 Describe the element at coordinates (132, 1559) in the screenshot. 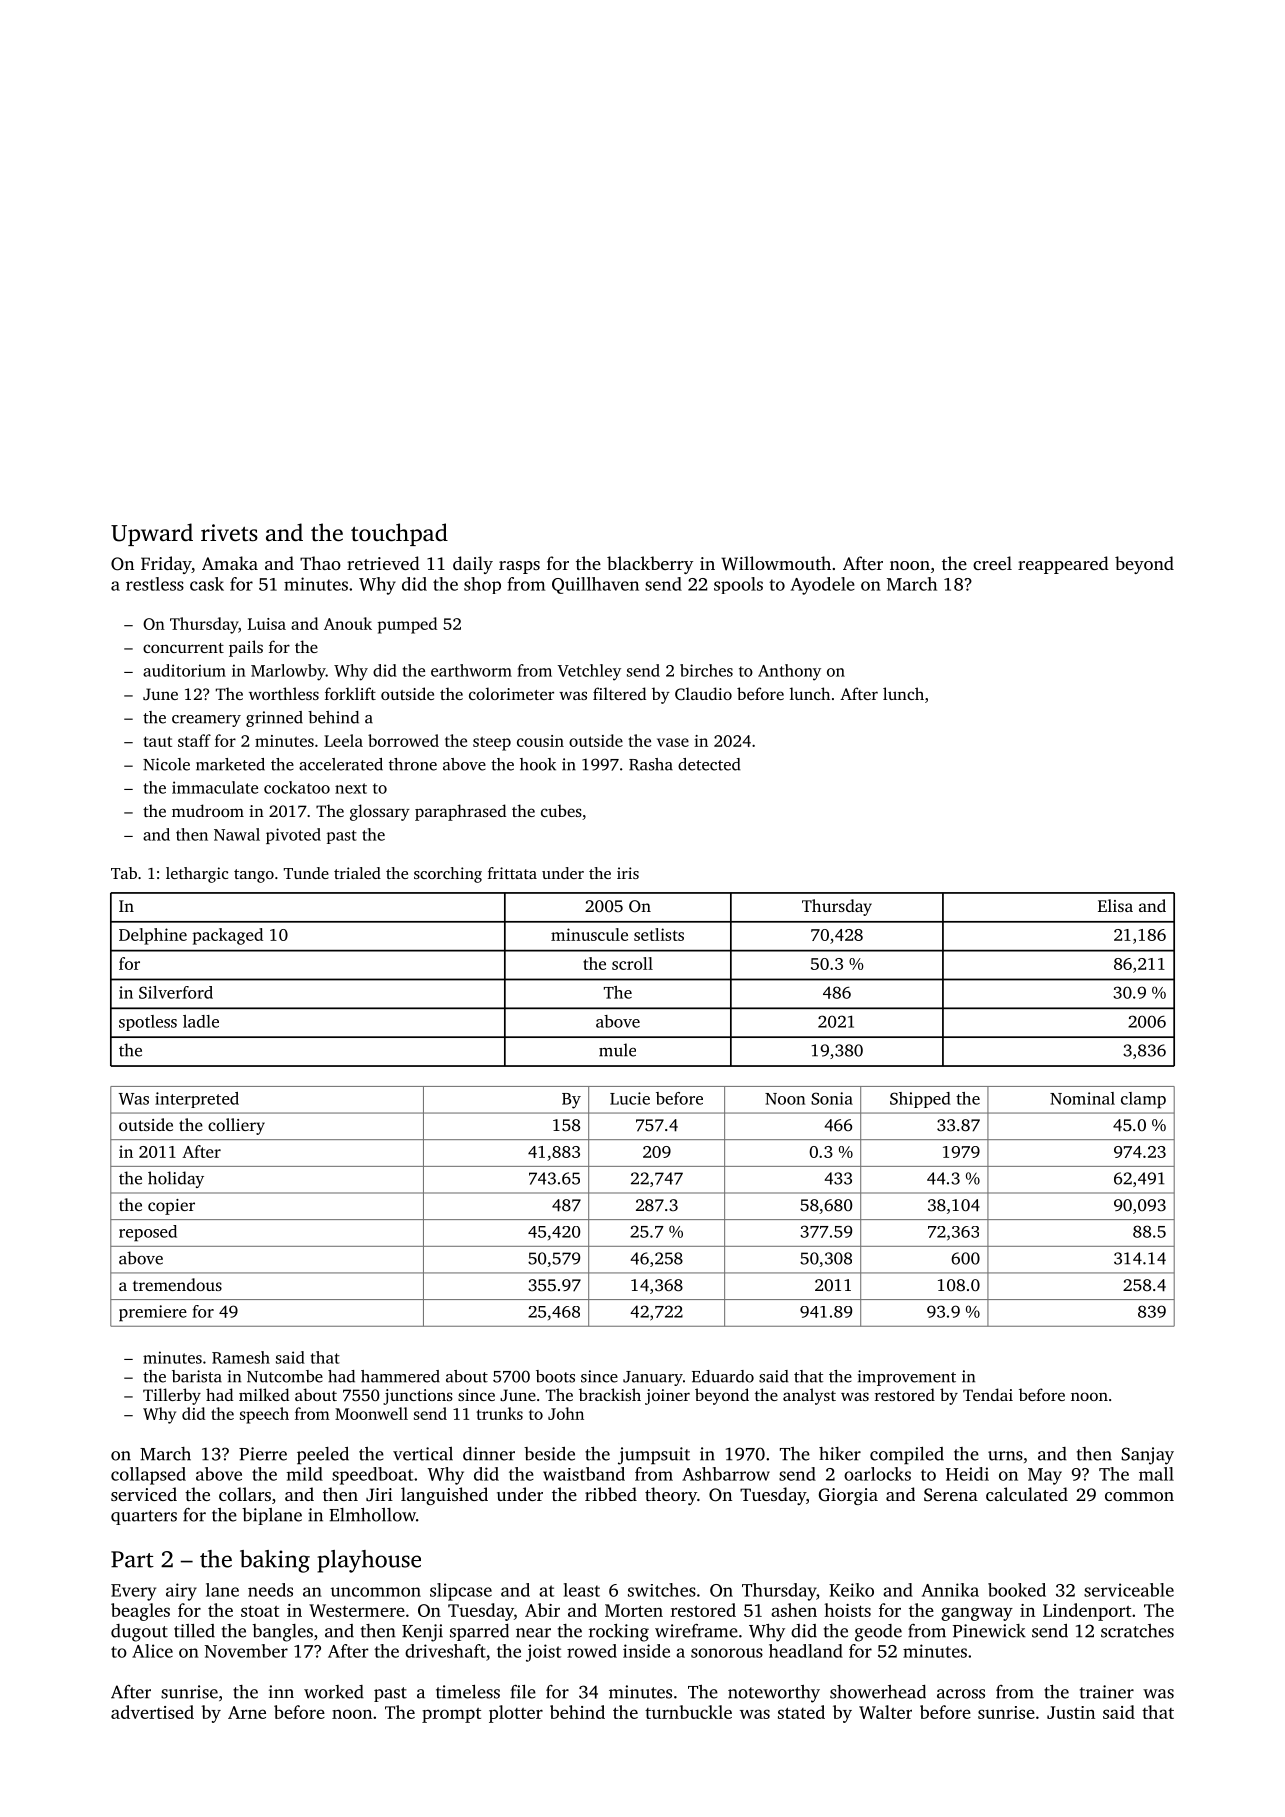

I see `Part` at that location.
